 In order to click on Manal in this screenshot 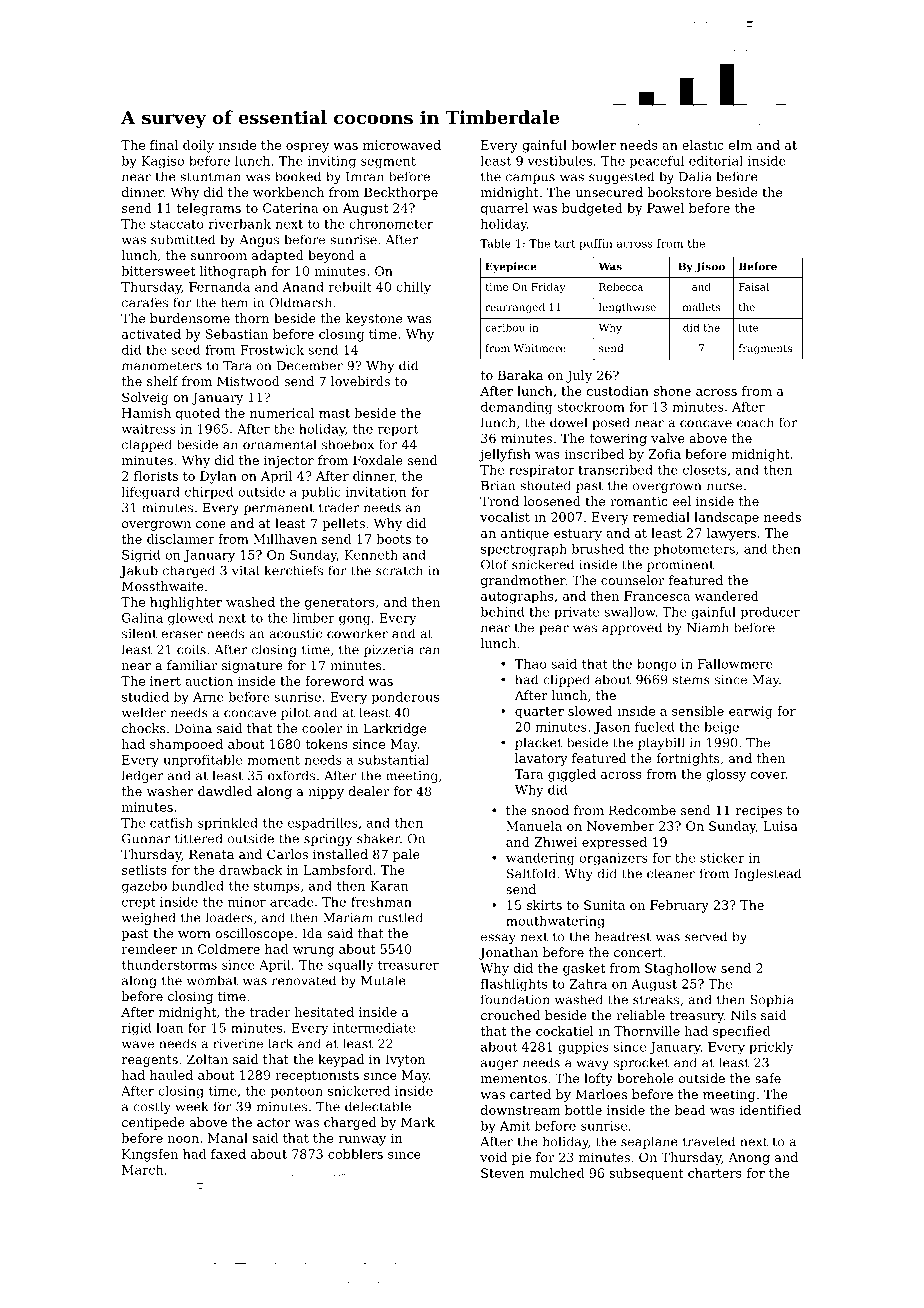, I will do `click(228, 1138)`.
